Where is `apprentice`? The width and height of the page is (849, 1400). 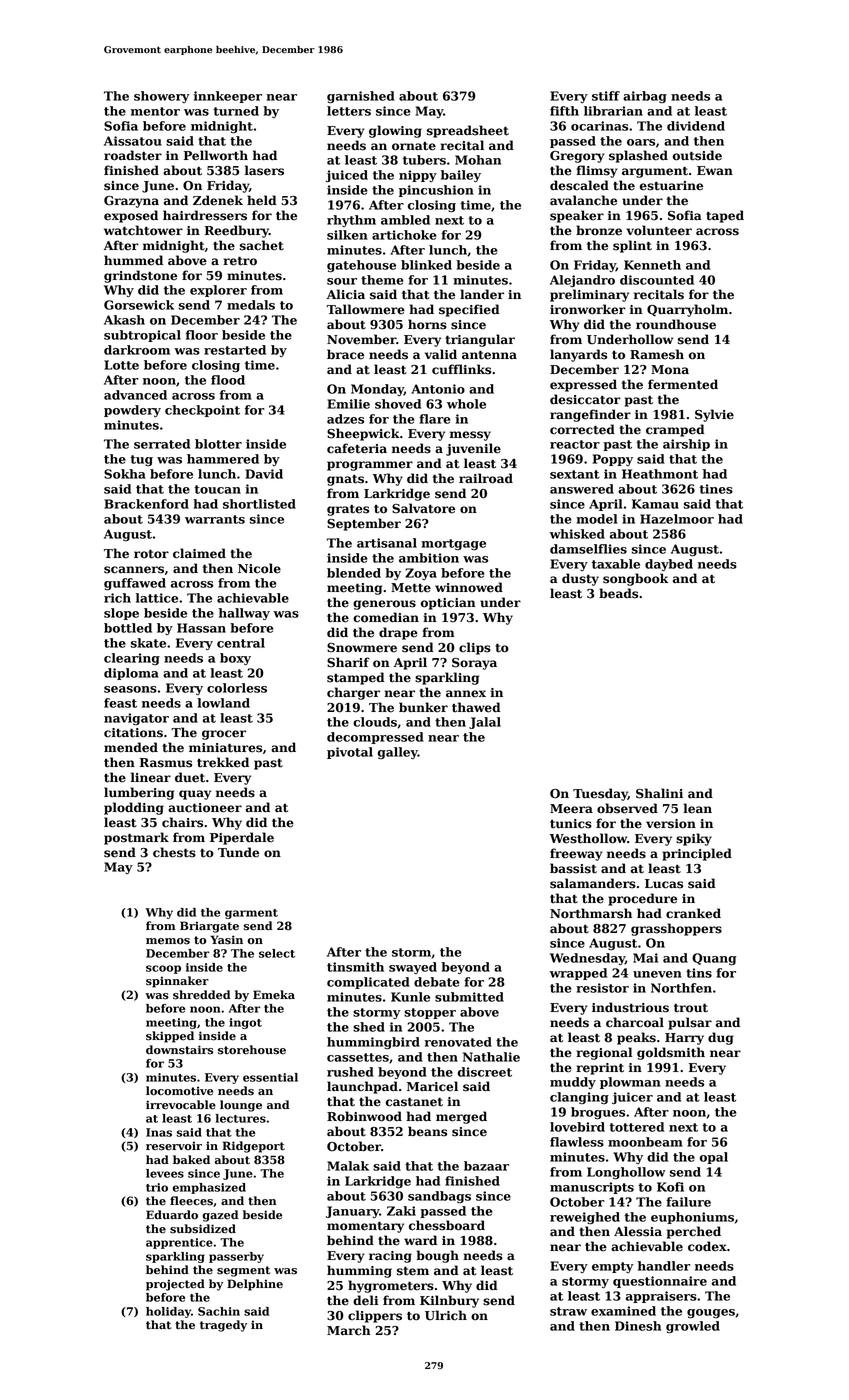
apprentice is located at coordinates (179, 1243).
